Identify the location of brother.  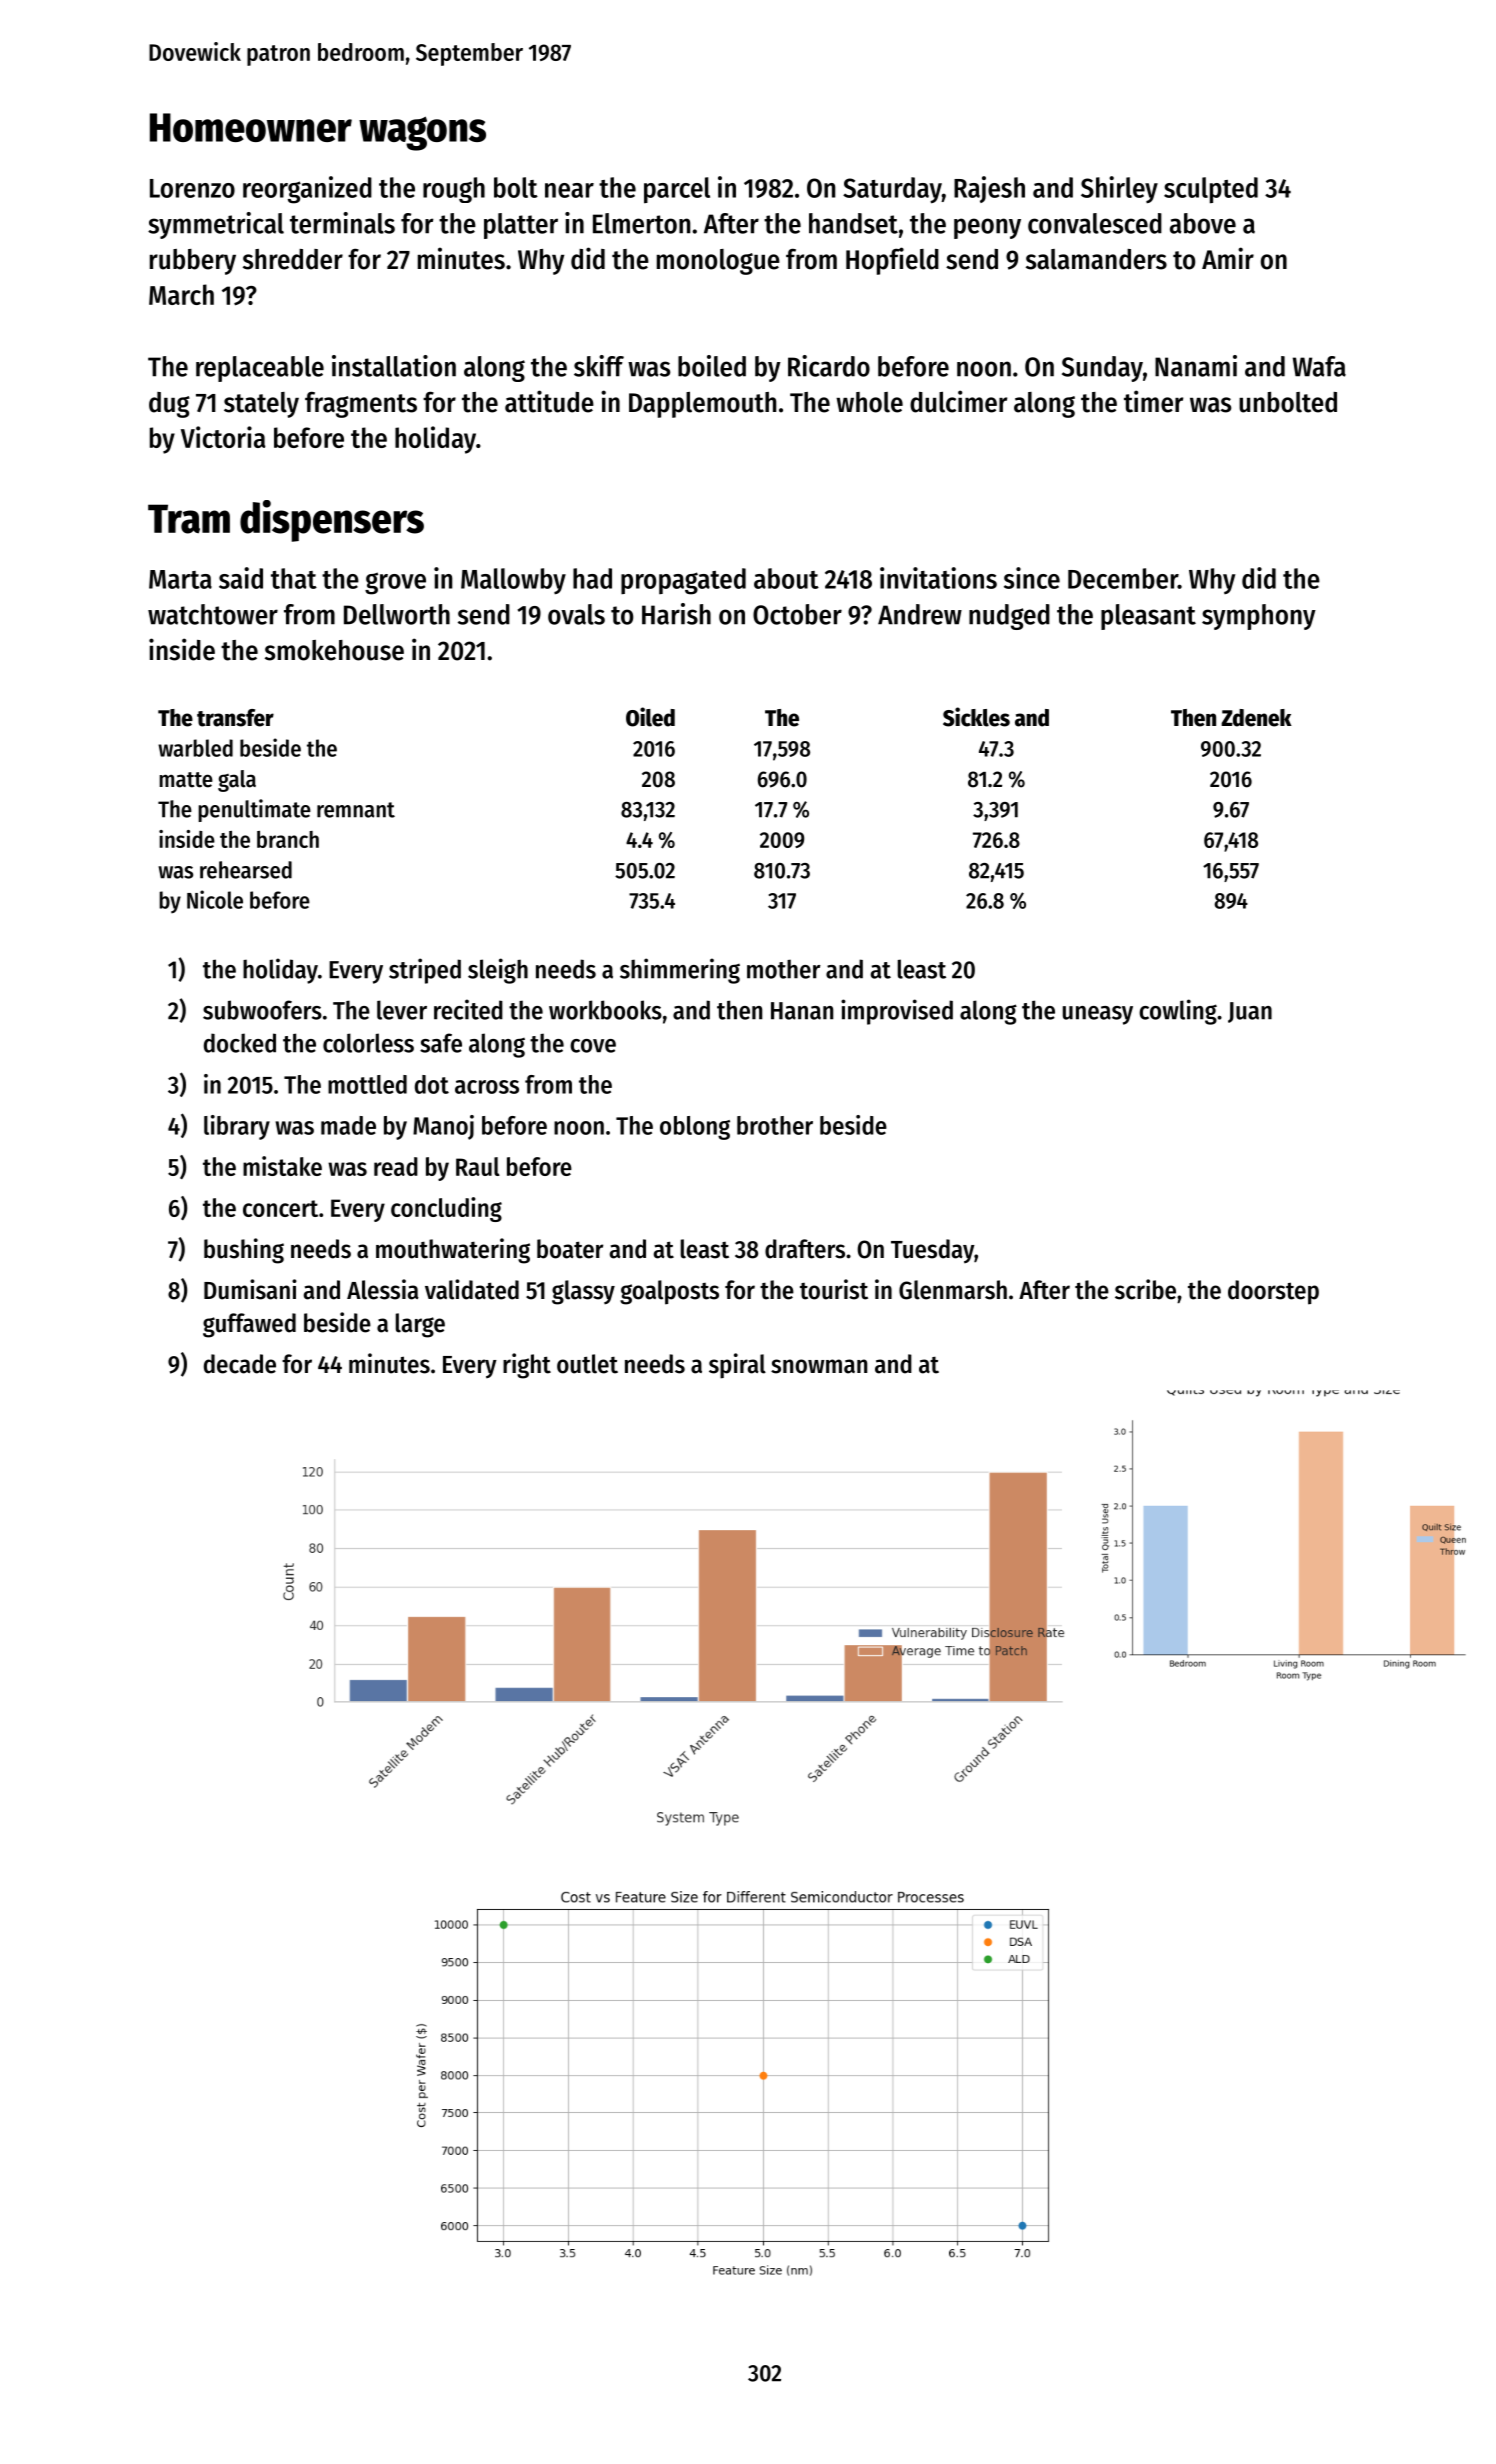
(775, 1125).
